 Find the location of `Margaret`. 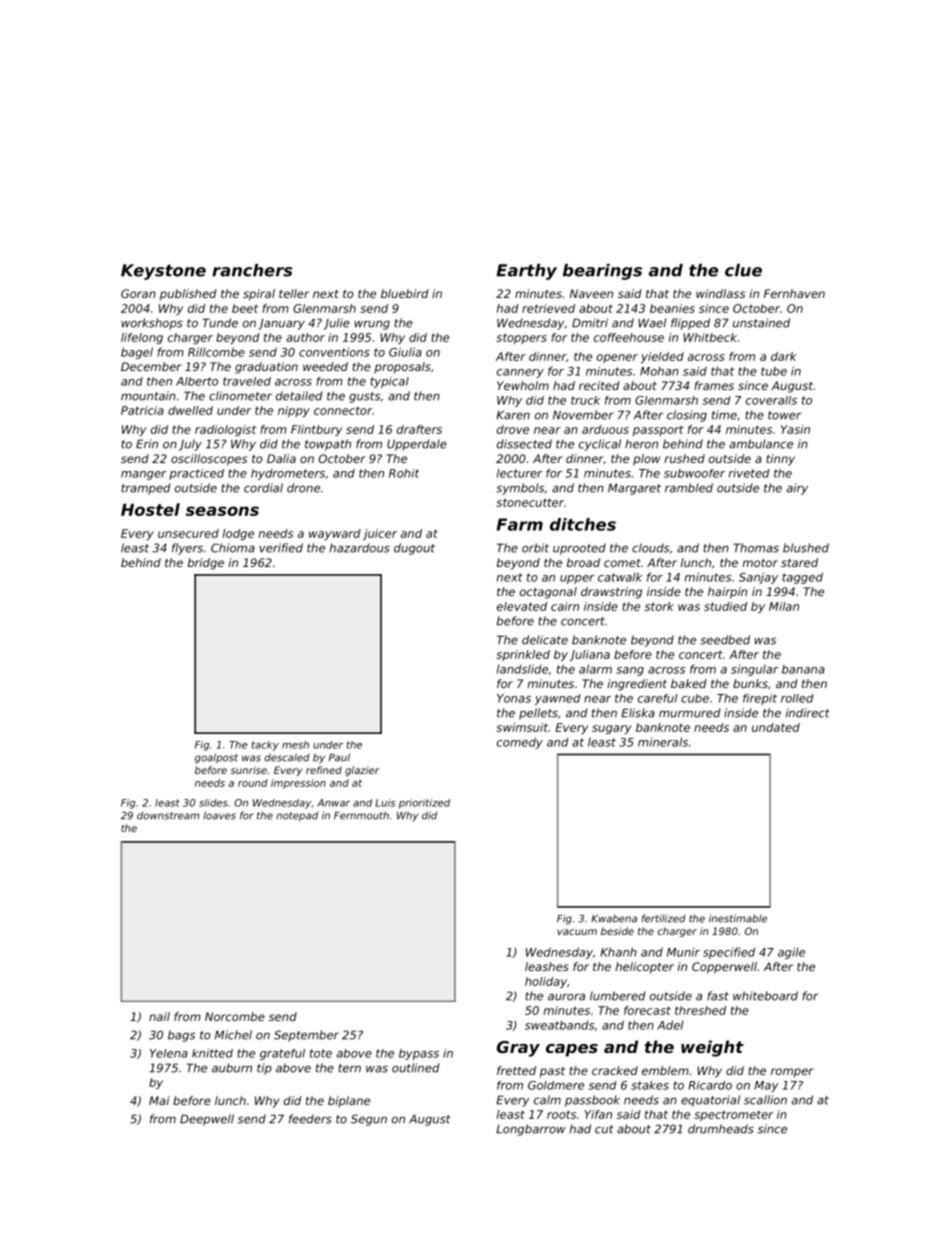

Margaret is located at coordinates (634, 489).
